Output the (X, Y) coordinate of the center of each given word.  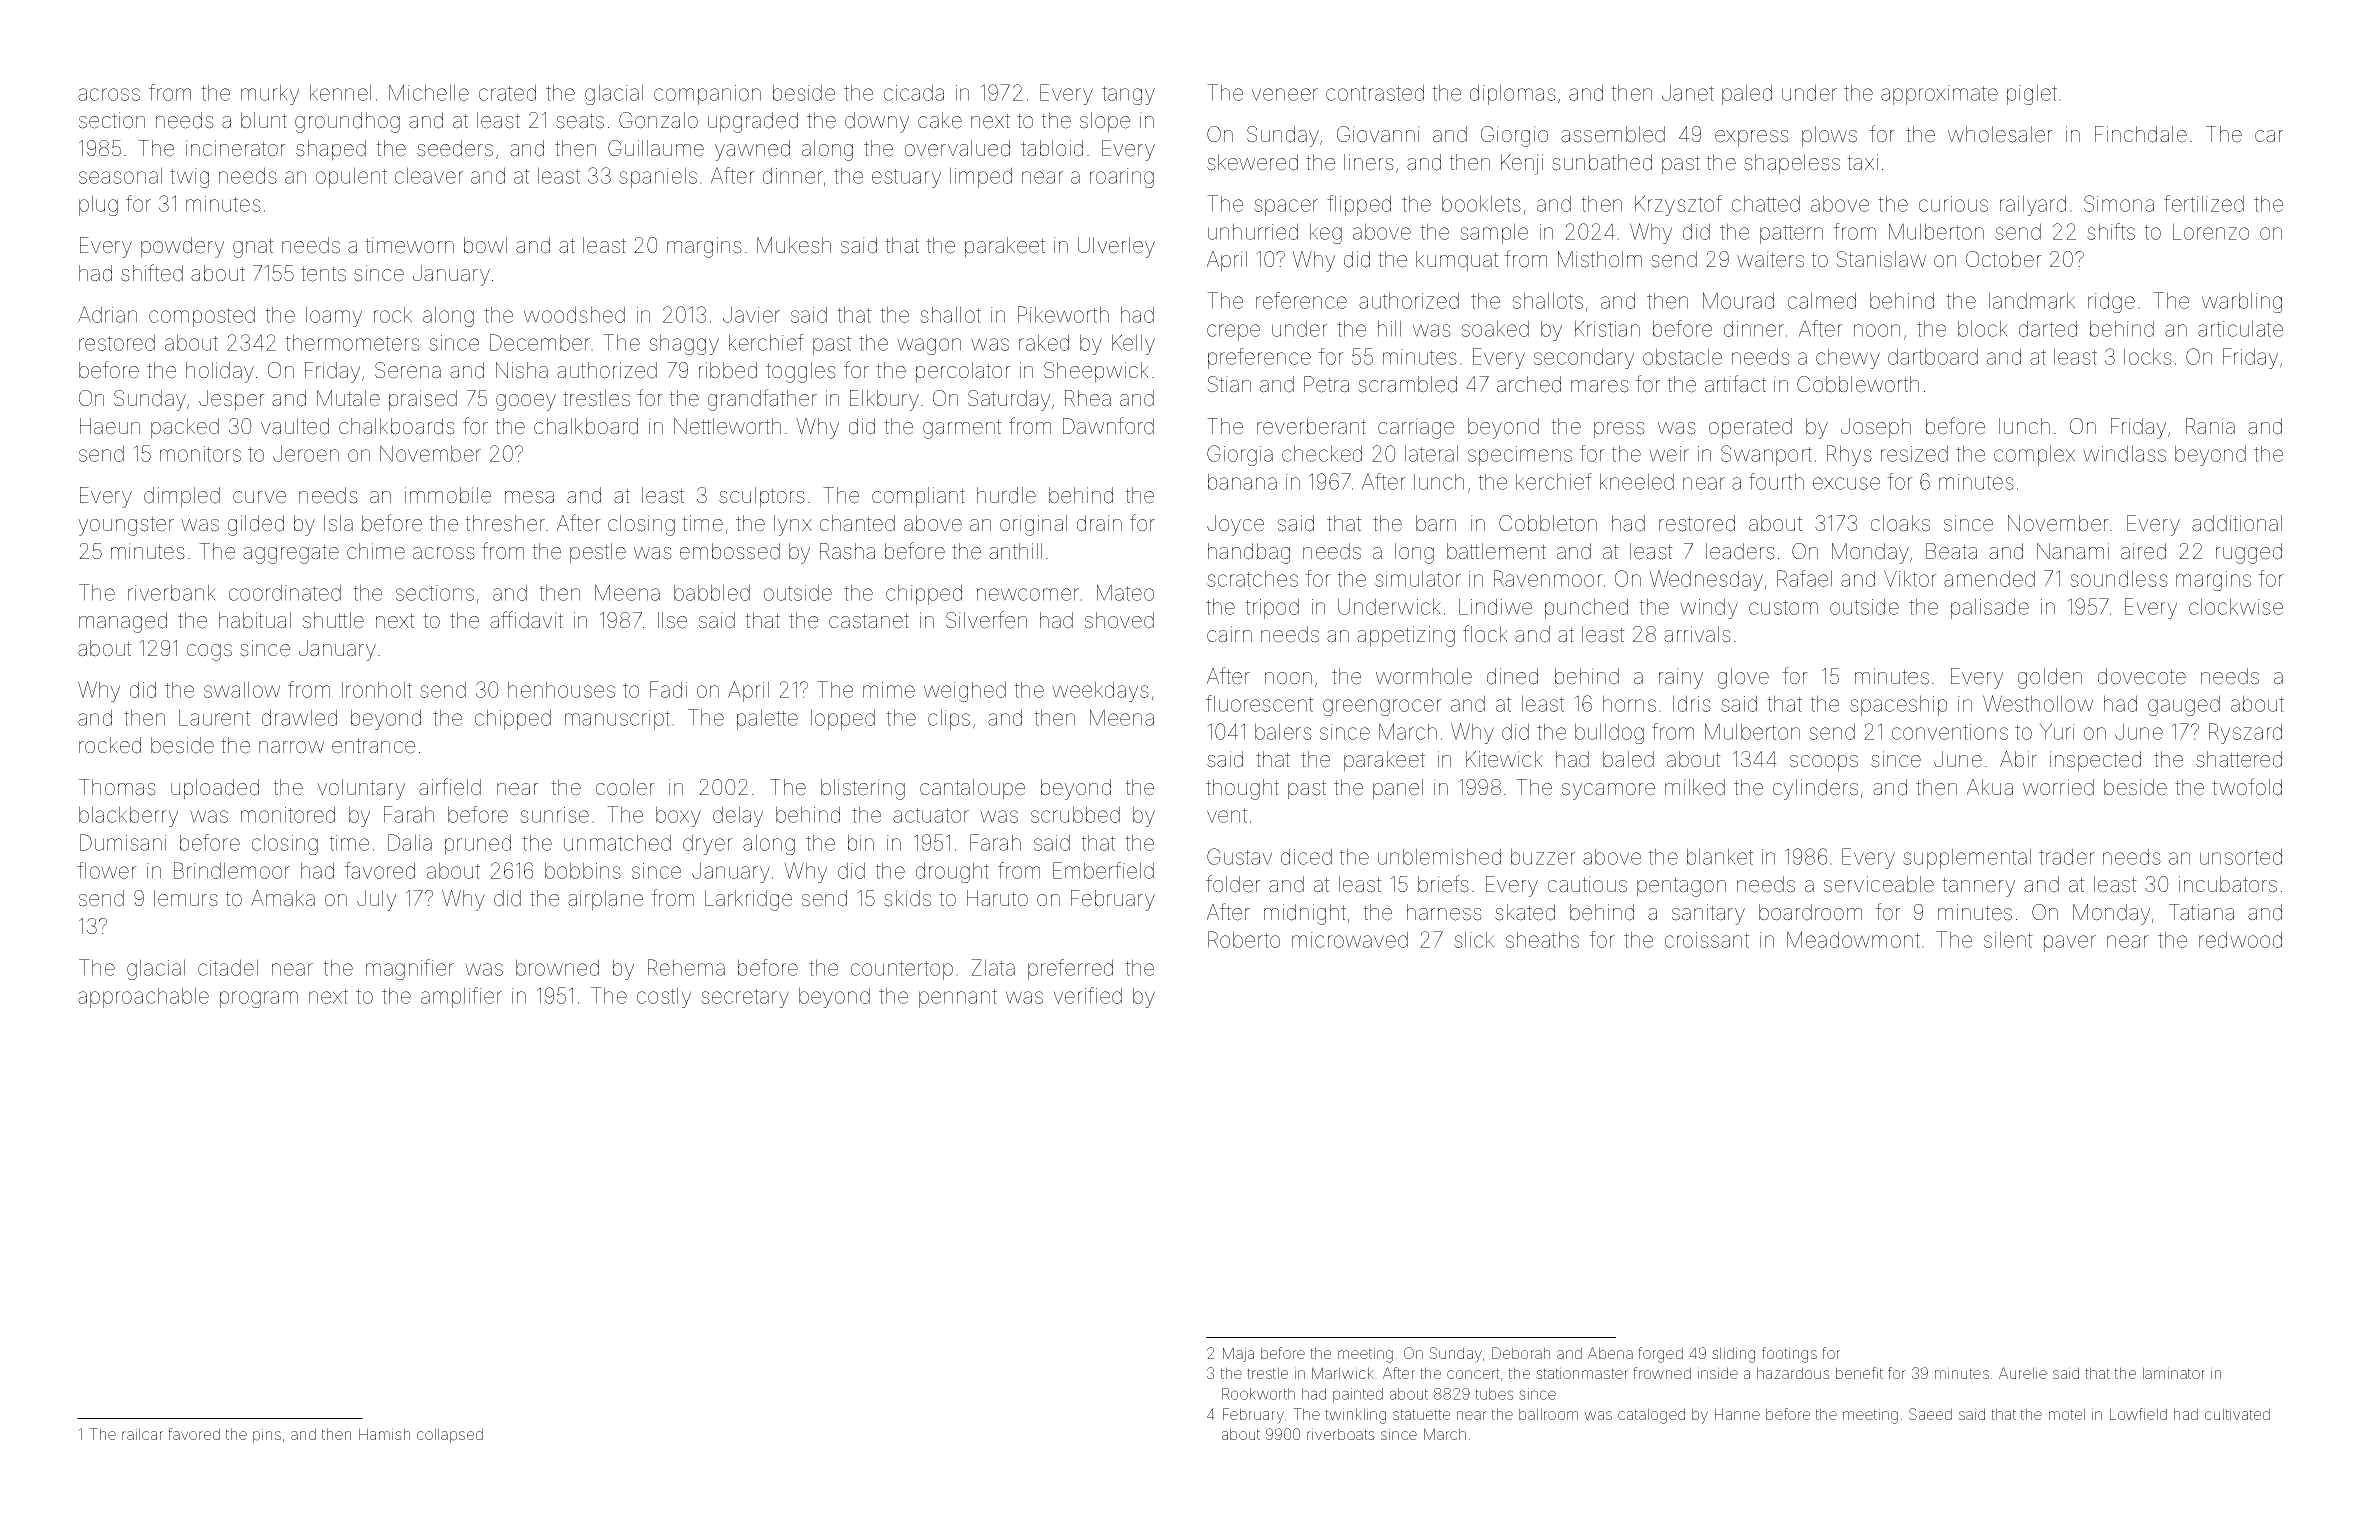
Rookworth (1258, 1394)
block (1983, 328)
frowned (1662, 1373)
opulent (351, 177)
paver (2070, 943)
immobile (448, 495)
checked (1322, 453)
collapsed (450, 1435)
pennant (958, 998)
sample (1494, 233)
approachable (143, 997)
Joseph (1876, 428)
